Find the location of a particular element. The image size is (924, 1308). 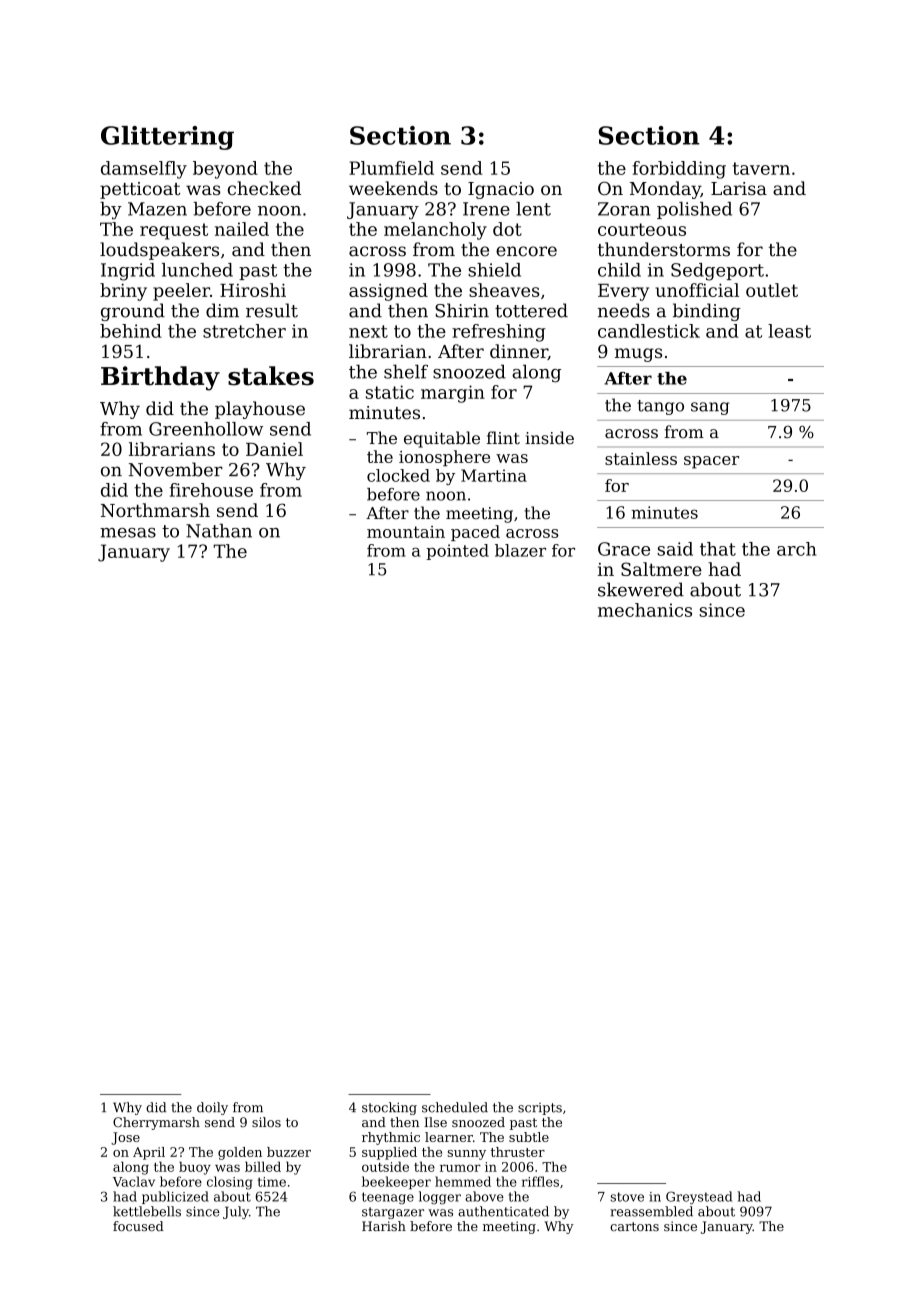

buzzer is located at coordinates (289, 1152).
